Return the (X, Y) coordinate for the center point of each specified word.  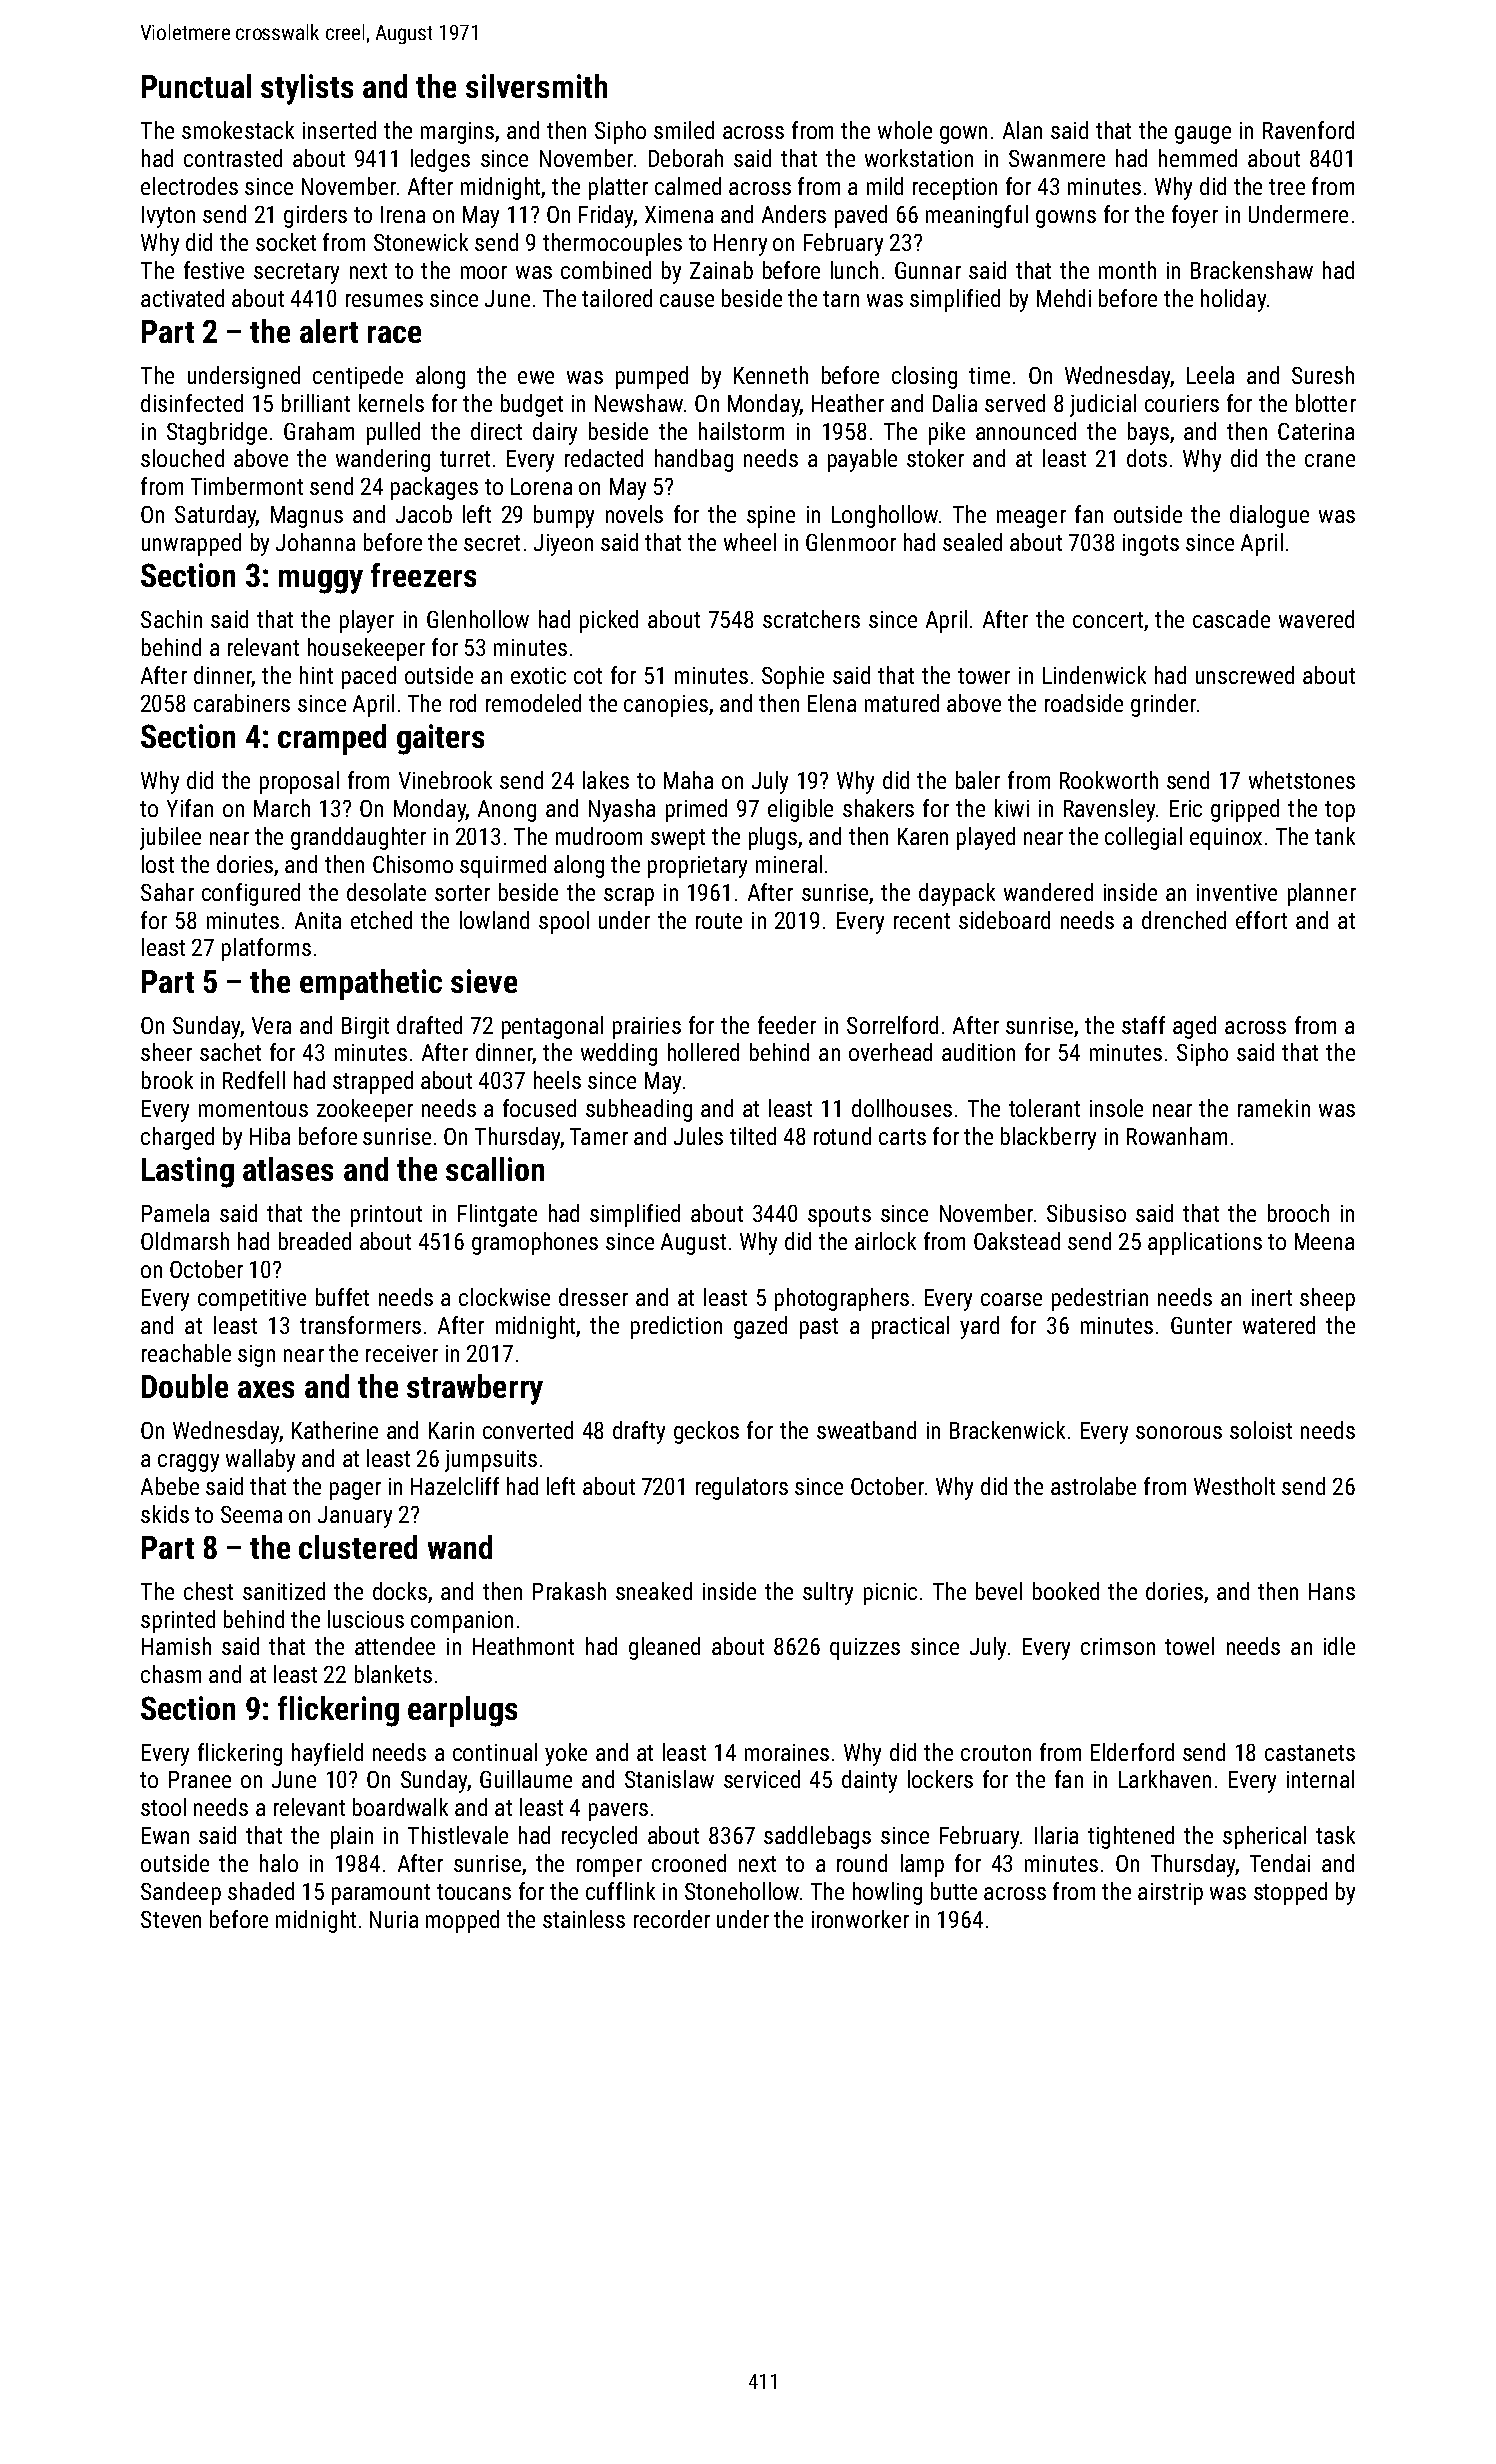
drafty (639, 1432)
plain (352, 1837)
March (282, 808)
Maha (688, 780)
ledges (440, 160)
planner (1322, 894)
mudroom (599, 836)
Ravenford (1308, 130)
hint (316, 675)
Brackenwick (1007, 1430)
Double (185, 1386)
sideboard (1004, 920)
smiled (684, 130)
